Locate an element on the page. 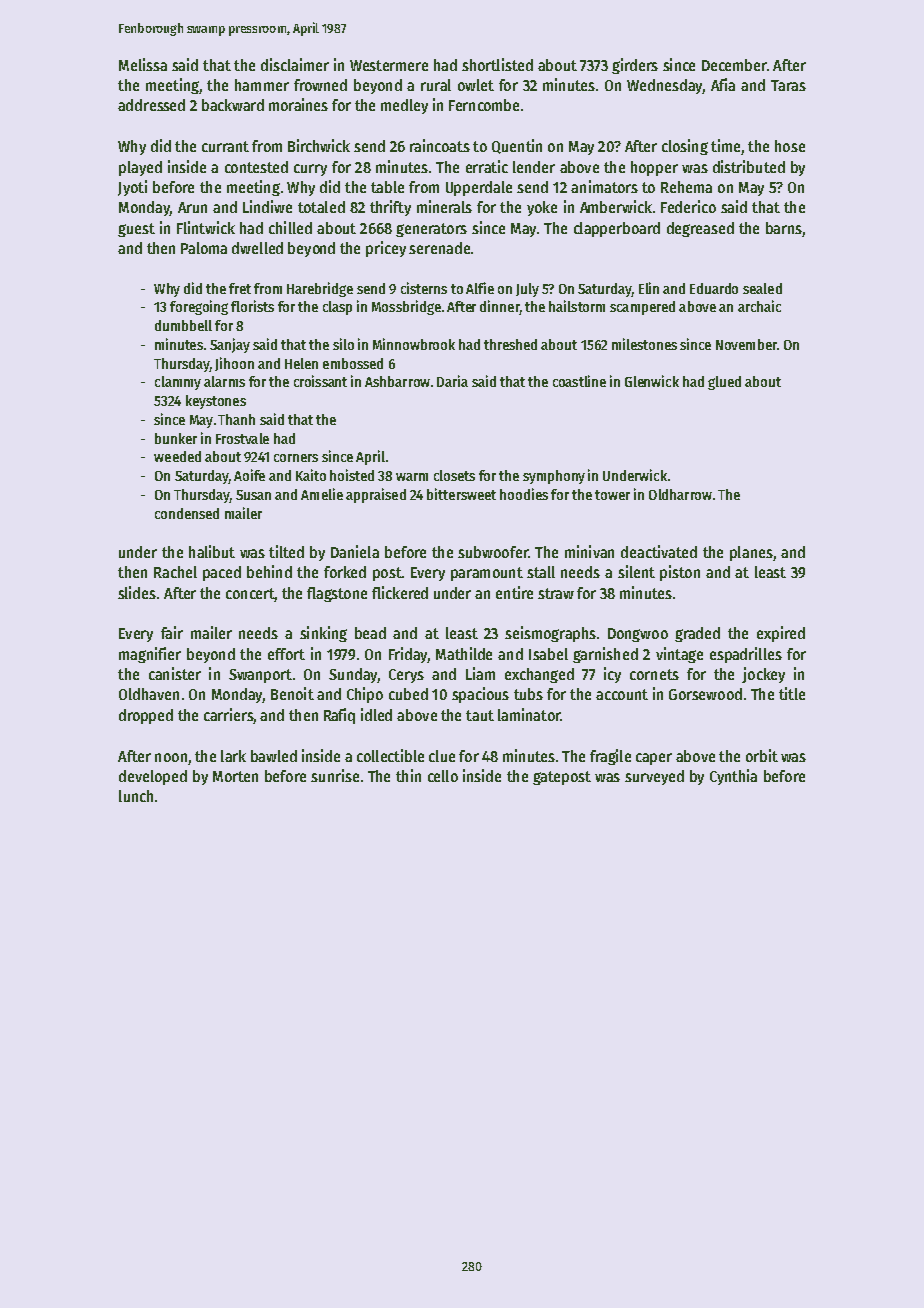 This document has width=924, height=1308. stall is located at coordinates (541, 572).
